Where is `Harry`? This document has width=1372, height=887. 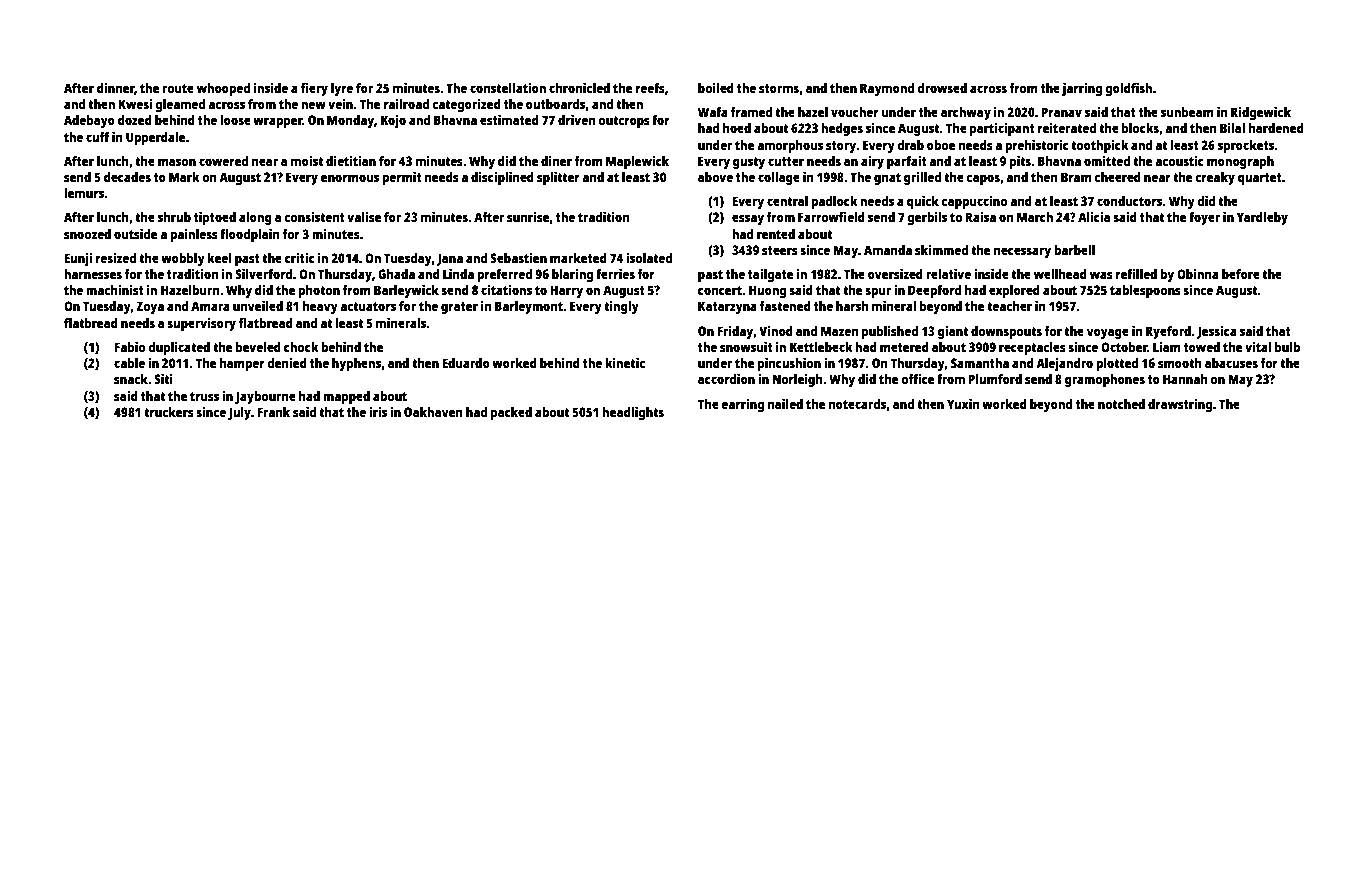 Harry is located at coordinates (566, 291).
